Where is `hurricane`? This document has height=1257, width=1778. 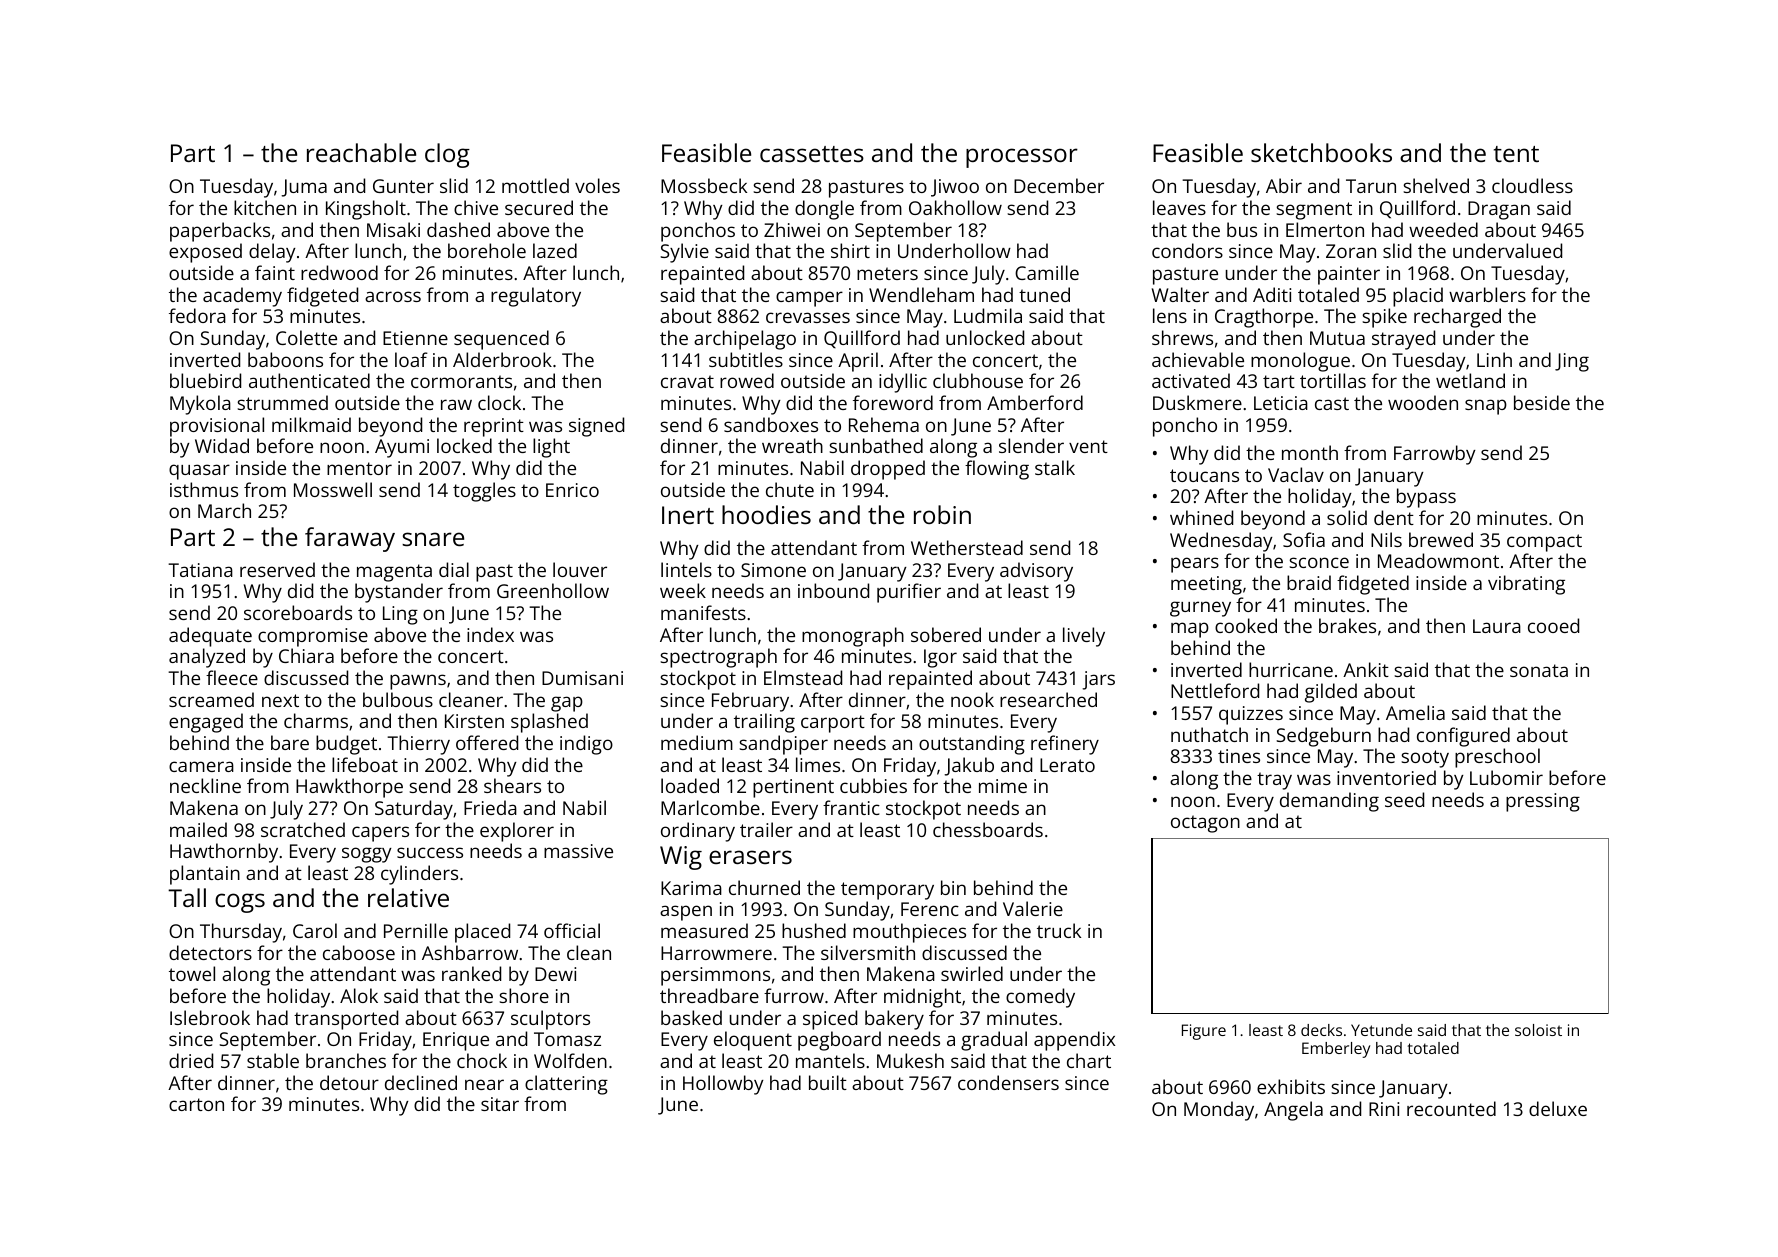
hurricane is located at coordinates (1291, 669).
